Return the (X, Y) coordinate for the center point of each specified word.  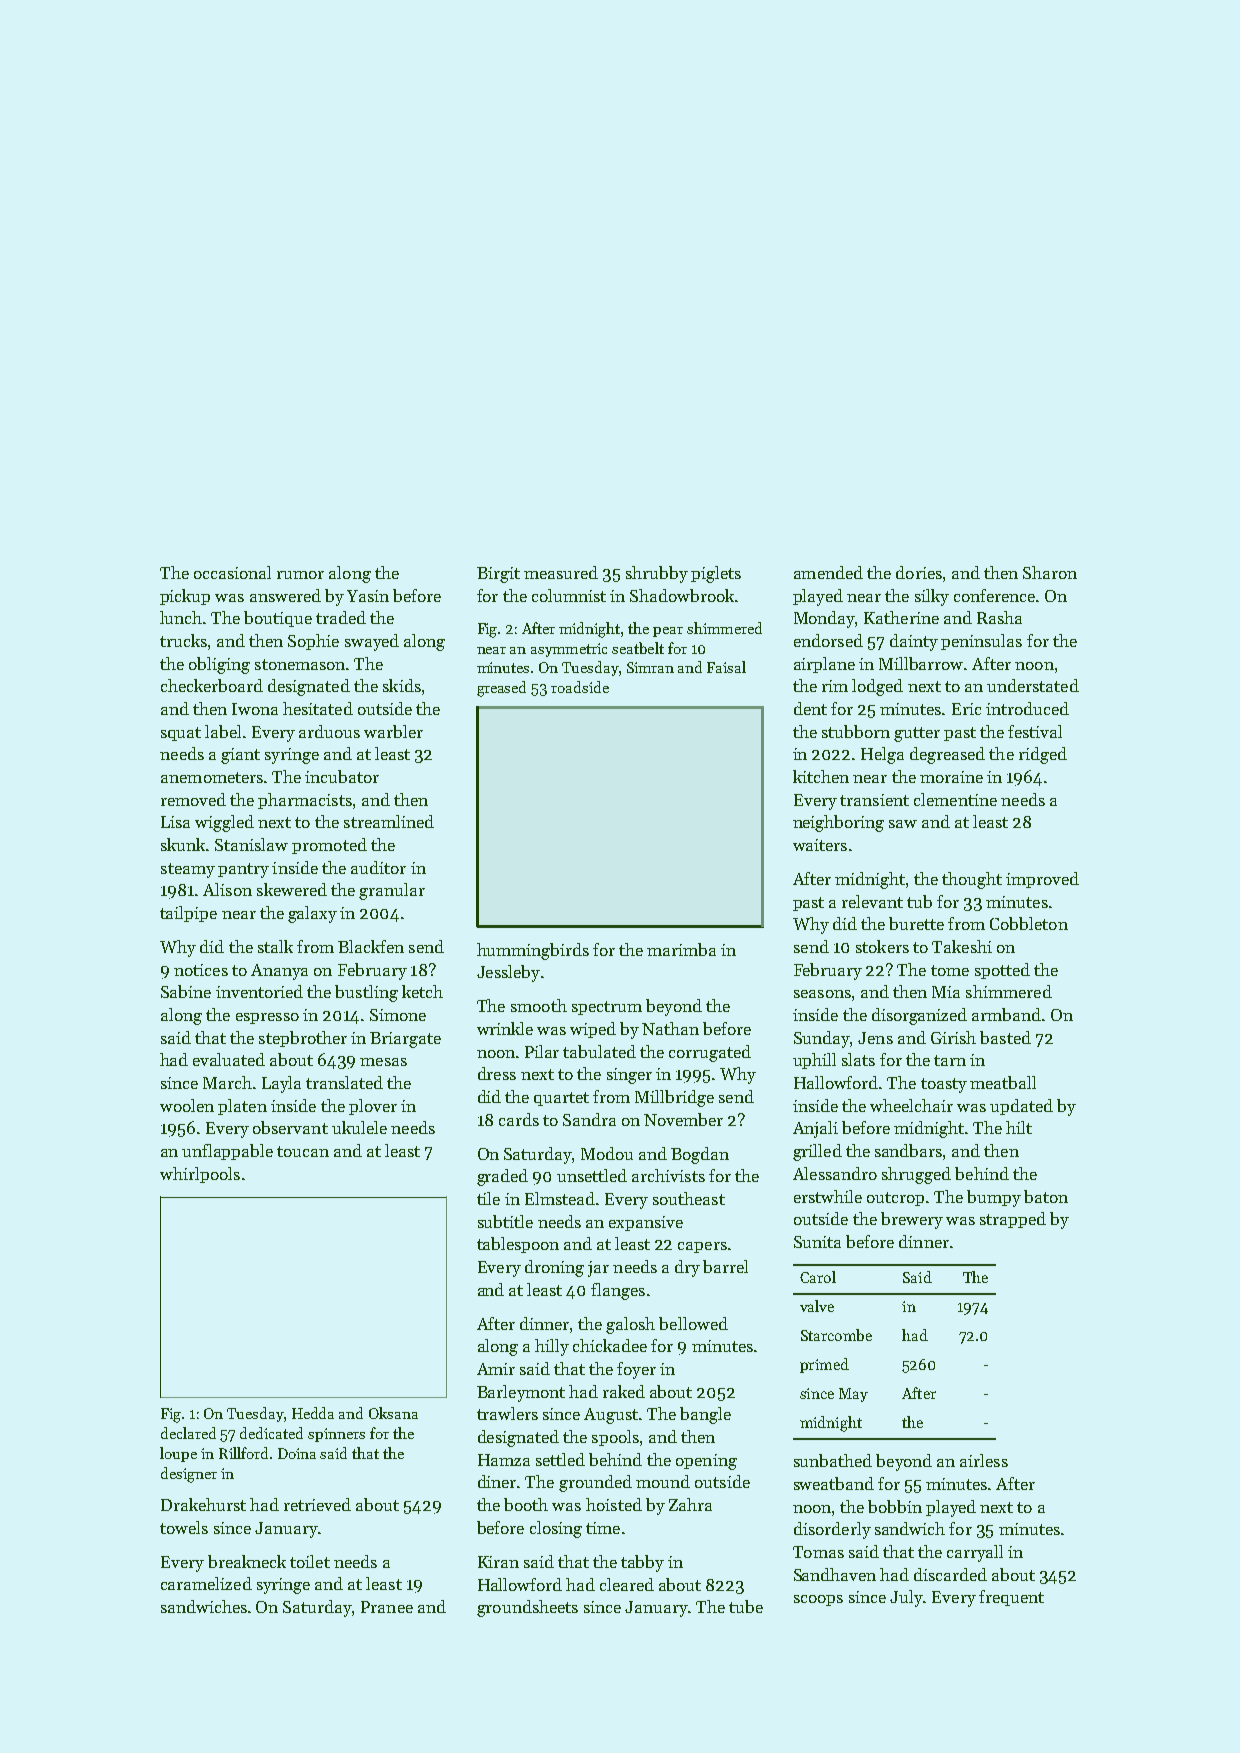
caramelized (206, 1583)
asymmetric (569, 650)
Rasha (999, 617)
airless (984, 1460)
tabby (642, 1563)
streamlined (389, 821)
